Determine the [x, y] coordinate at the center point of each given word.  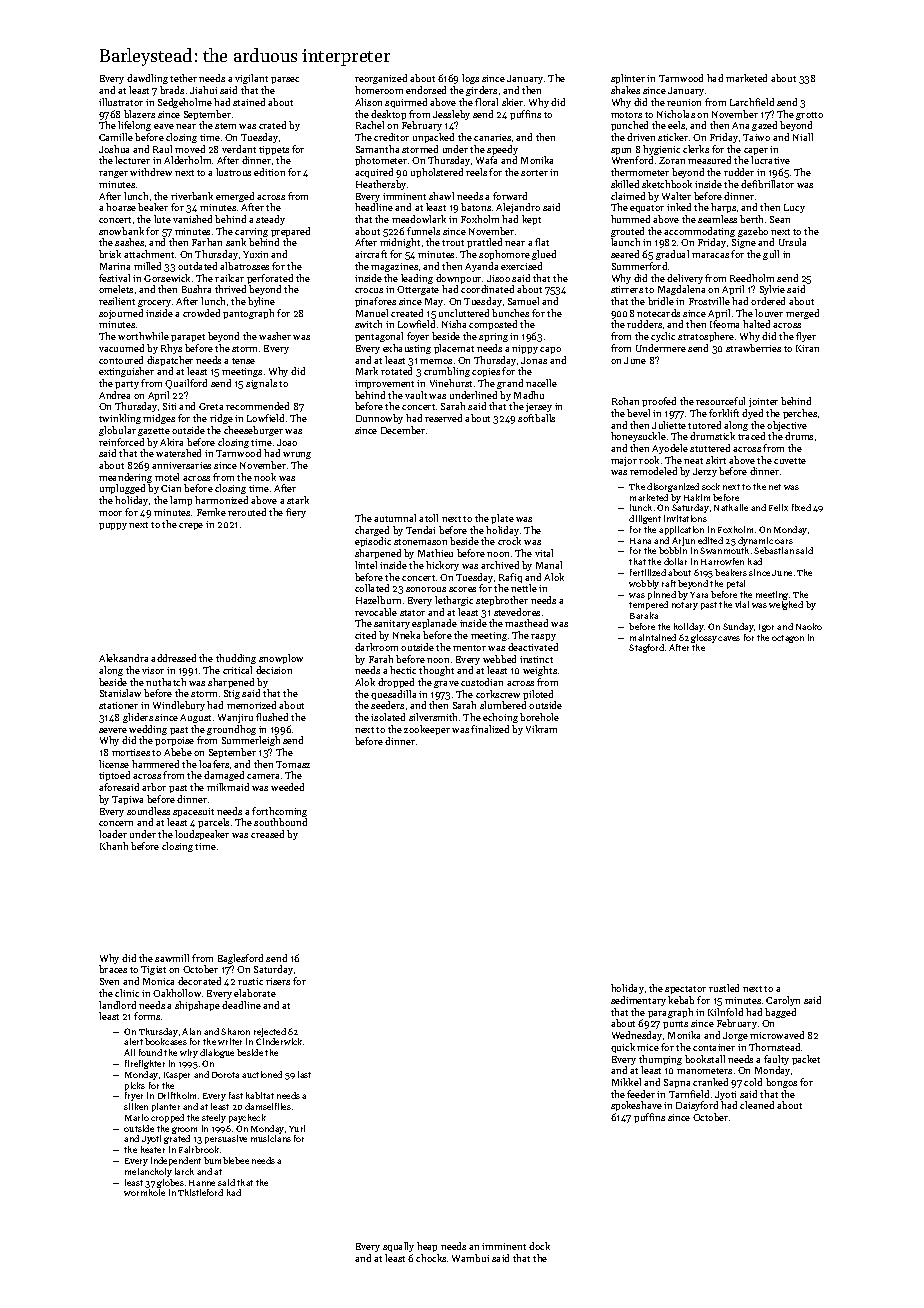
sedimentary [638, 1001]
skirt [716, 460]
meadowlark [419, 219]
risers [278, 981]
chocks [431, 1258]
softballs [536, 418]
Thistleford [200, 1192]
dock [539, 1246]
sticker [673, 137]
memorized [251, 705]
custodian [482, 682]
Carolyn [783, 1001]
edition [269, 172]
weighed [786, 605]
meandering [125, 478]
